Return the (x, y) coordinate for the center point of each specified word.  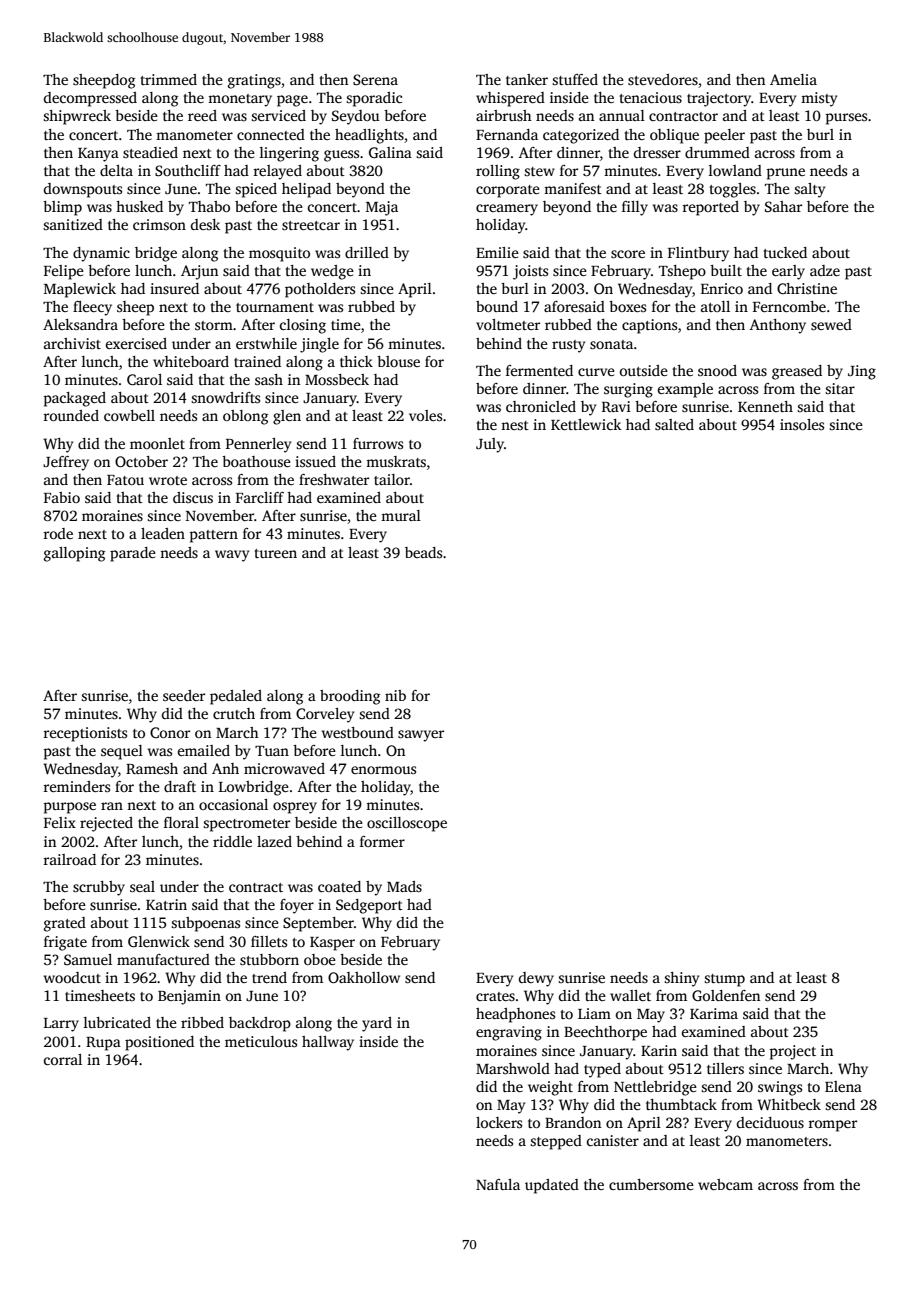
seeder (184, 695)
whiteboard (191, 361)
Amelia (793, 79)
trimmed (169, 79)
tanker (527, 79)
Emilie (497, 252)
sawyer (421, 736)
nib (395, 695)
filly (635, 208)
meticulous (261, 1041)
